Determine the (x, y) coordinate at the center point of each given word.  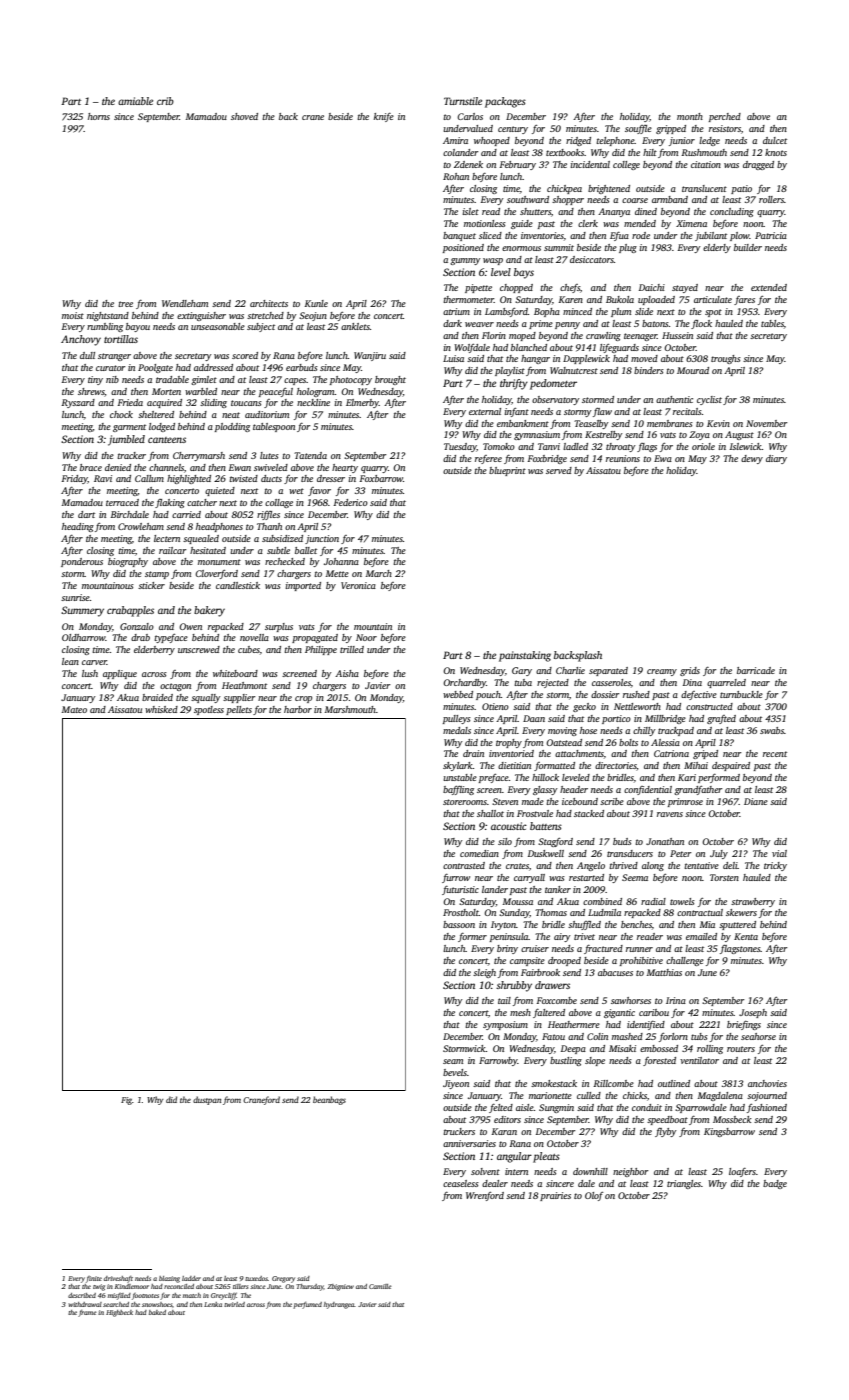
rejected (553, 683)
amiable (135, 101)
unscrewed (199, 649)
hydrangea (339, 1305)
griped (705, 754)
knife (384, 117)
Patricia (771, 235)
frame (87, 1313)
